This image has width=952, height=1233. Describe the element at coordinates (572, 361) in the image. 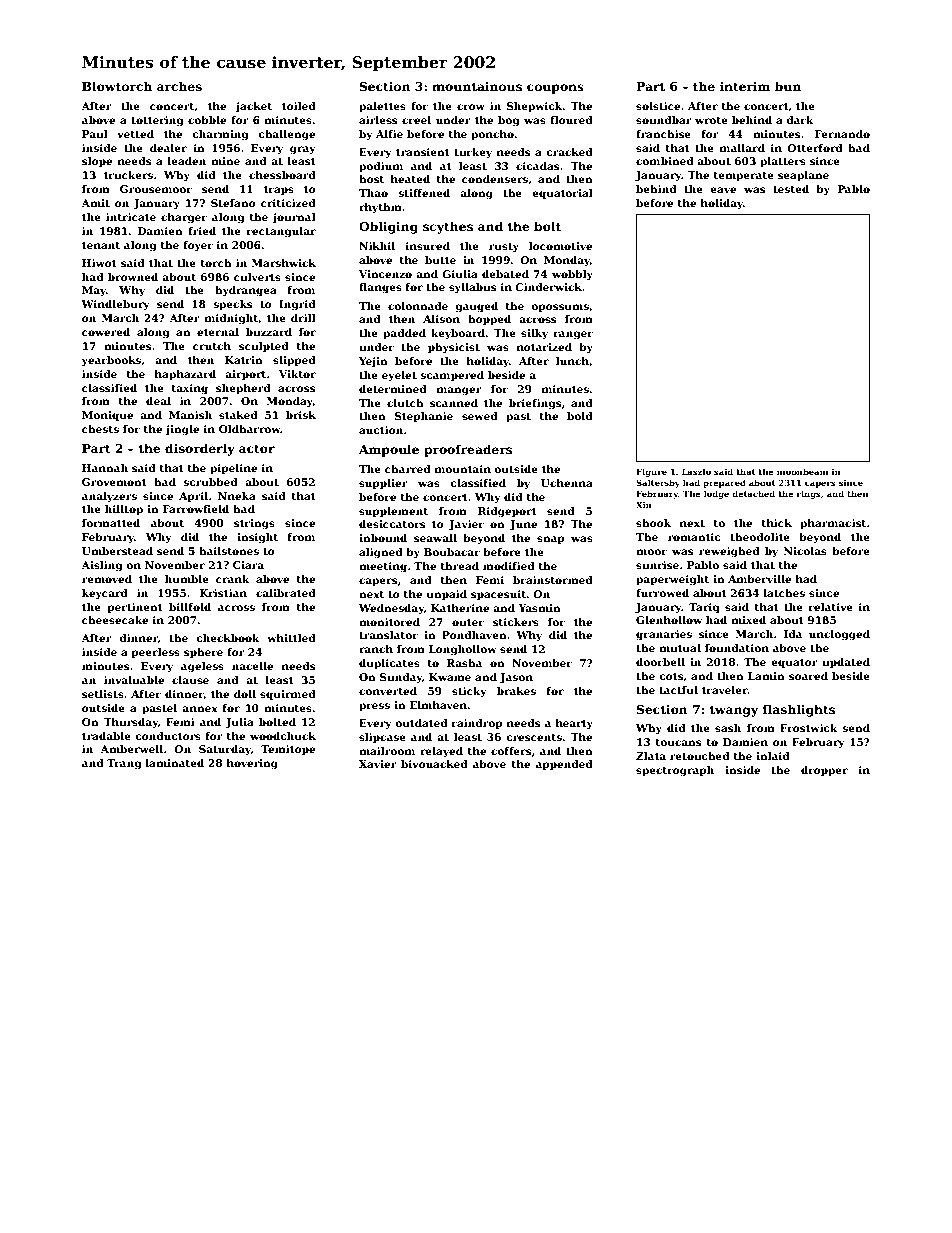

I see `lunch` at that location.
